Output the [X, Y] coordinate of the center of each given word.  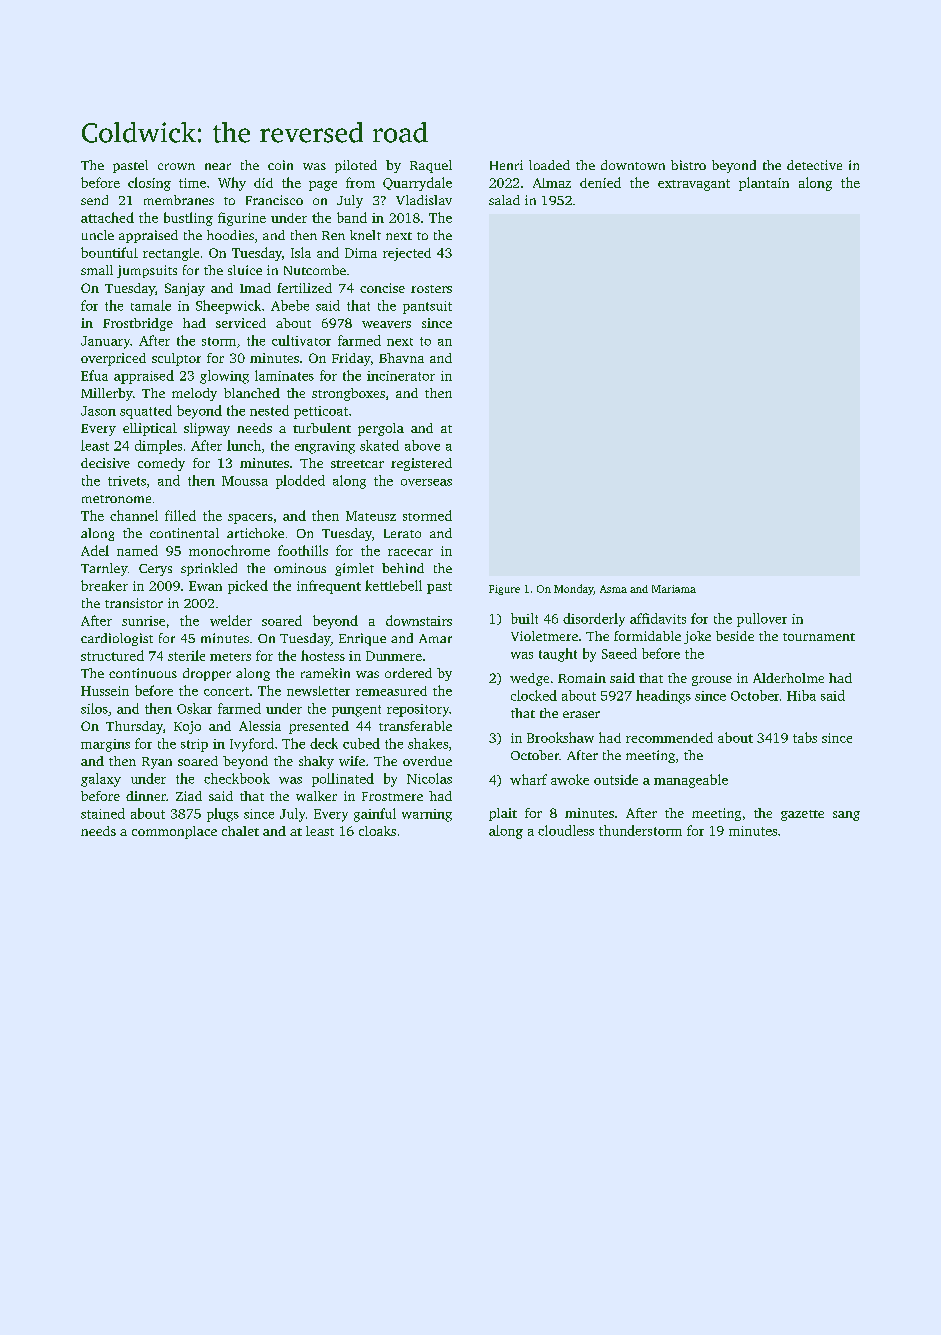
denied [600, 182]
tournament [819, 637]
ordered [408, 673]
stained [103, 813]
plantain [764, 184]
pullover [762, 620]
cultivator [301, 340]
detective [814, 165]
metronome [116, 499]
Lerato [402, 533]
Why [232, 184]
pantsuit [427, 307]
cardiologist [117, 639]
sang [846, 816]
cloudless [566, 830]
